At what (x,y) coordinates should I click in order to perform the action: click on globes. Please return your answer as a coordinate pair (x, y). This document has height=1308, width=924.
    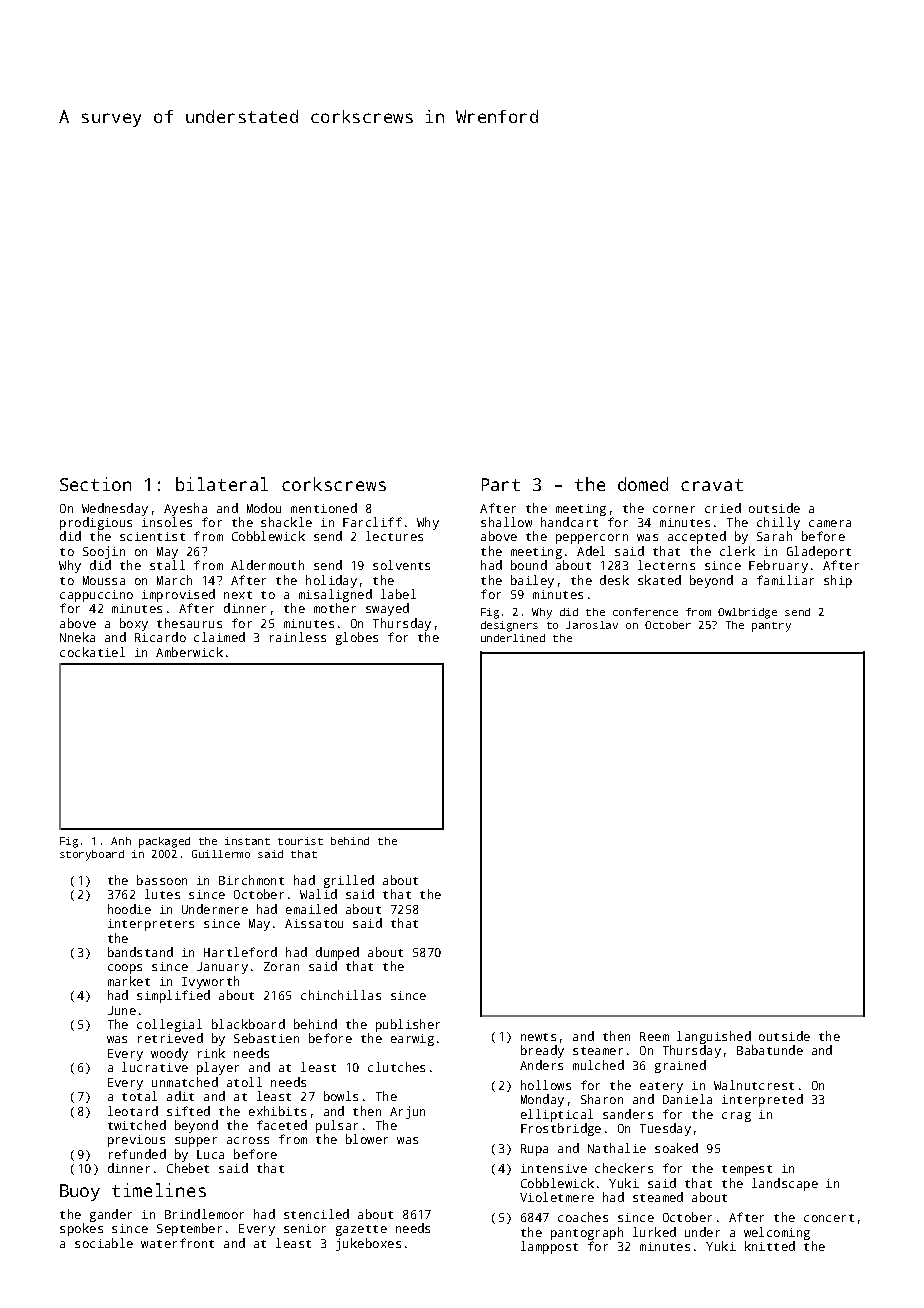
    Looking at the image, I should click on (357, 638).
